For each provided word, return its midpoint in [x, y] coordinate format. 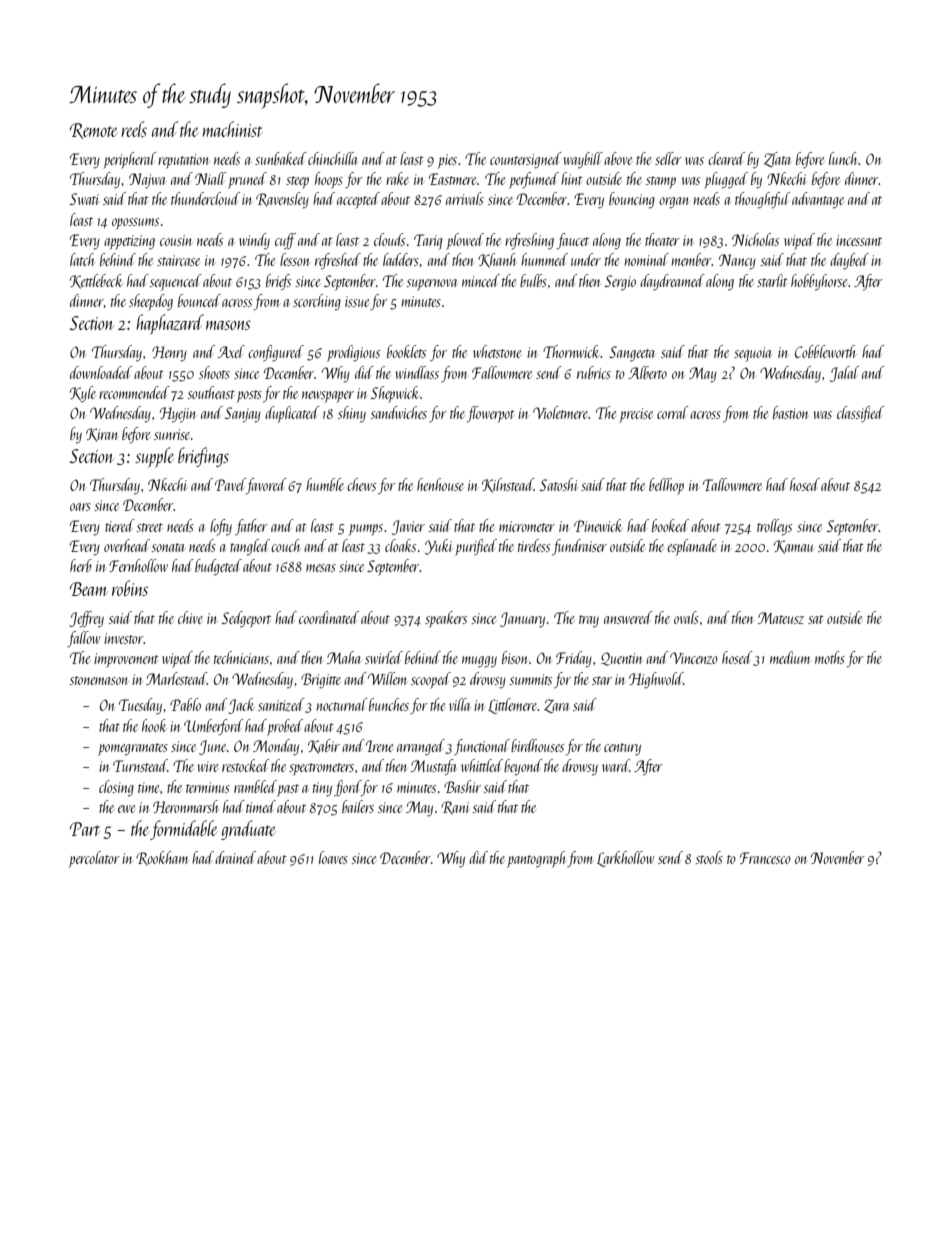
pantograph [536, 859]
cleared [726, 158]
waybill [583, 160]
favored [266, 486]
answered [628, 617]
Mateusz [781, 618]
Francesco [765, 858]
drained [235, 857]
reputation [183, 161]
